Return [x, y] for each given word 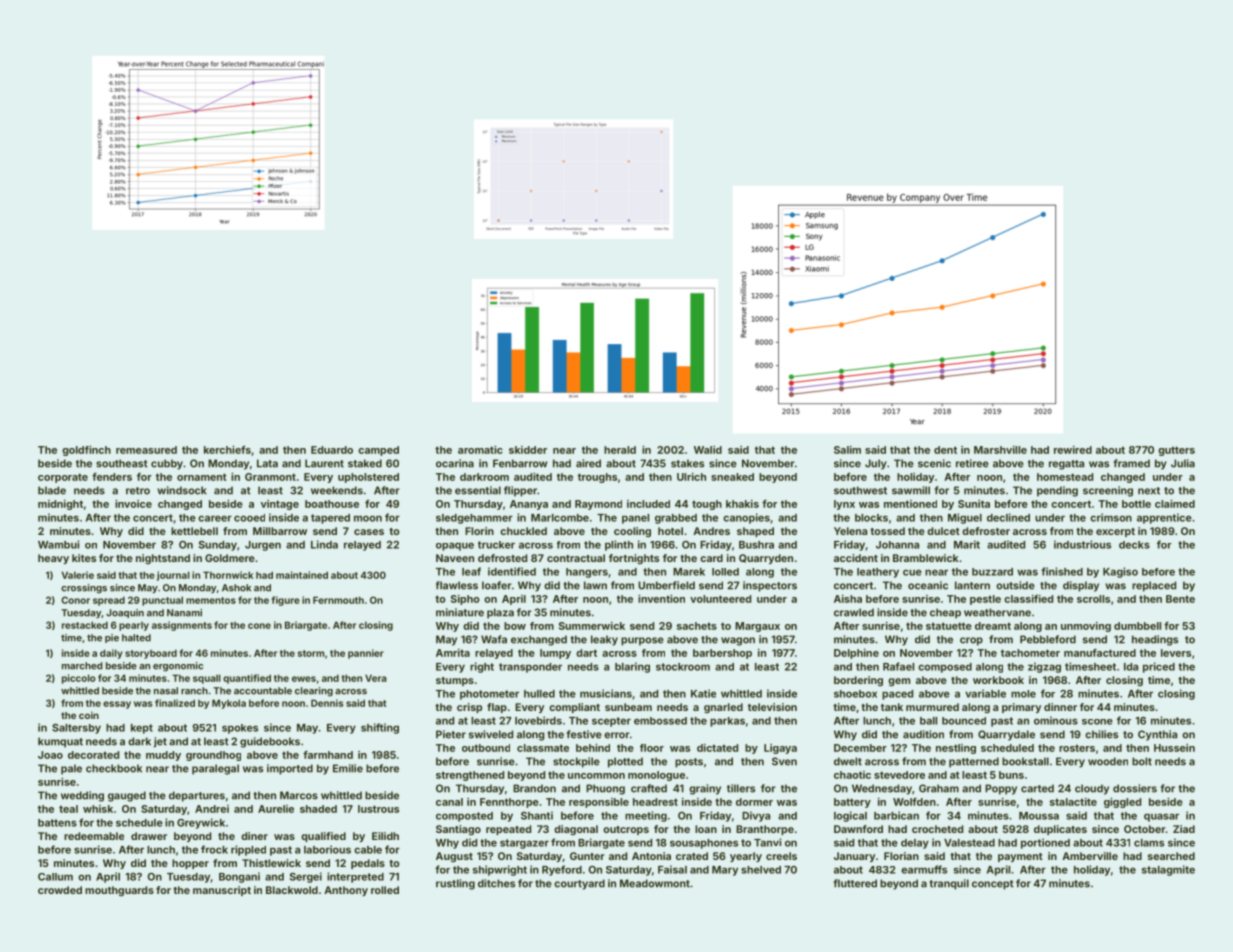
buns [1011, 775]
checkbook [114, 768]
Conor [75, 600]
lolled [725, 572]
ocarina [455, 463]
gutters [1176, 451]
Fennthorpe [509, 803]
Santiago [458, 830]
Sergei [306, 877]
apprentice [1164, 518]
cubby [167, 464]
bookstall [1025, 761]
